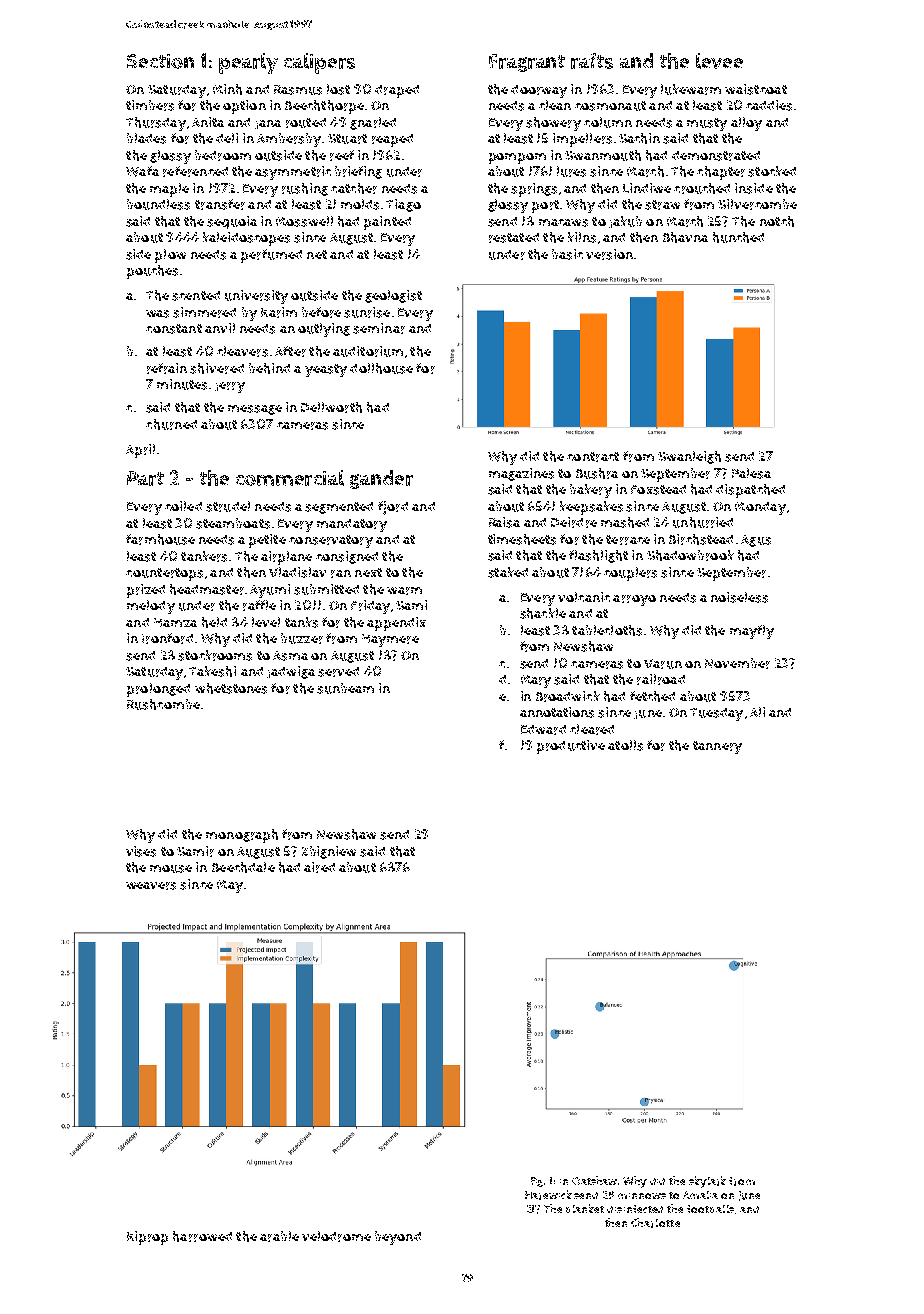 The image size is (924, 1314). What do you see at coordinates (151, 886) in the page?
I see `weavers` at bounding box center [151, 886].
